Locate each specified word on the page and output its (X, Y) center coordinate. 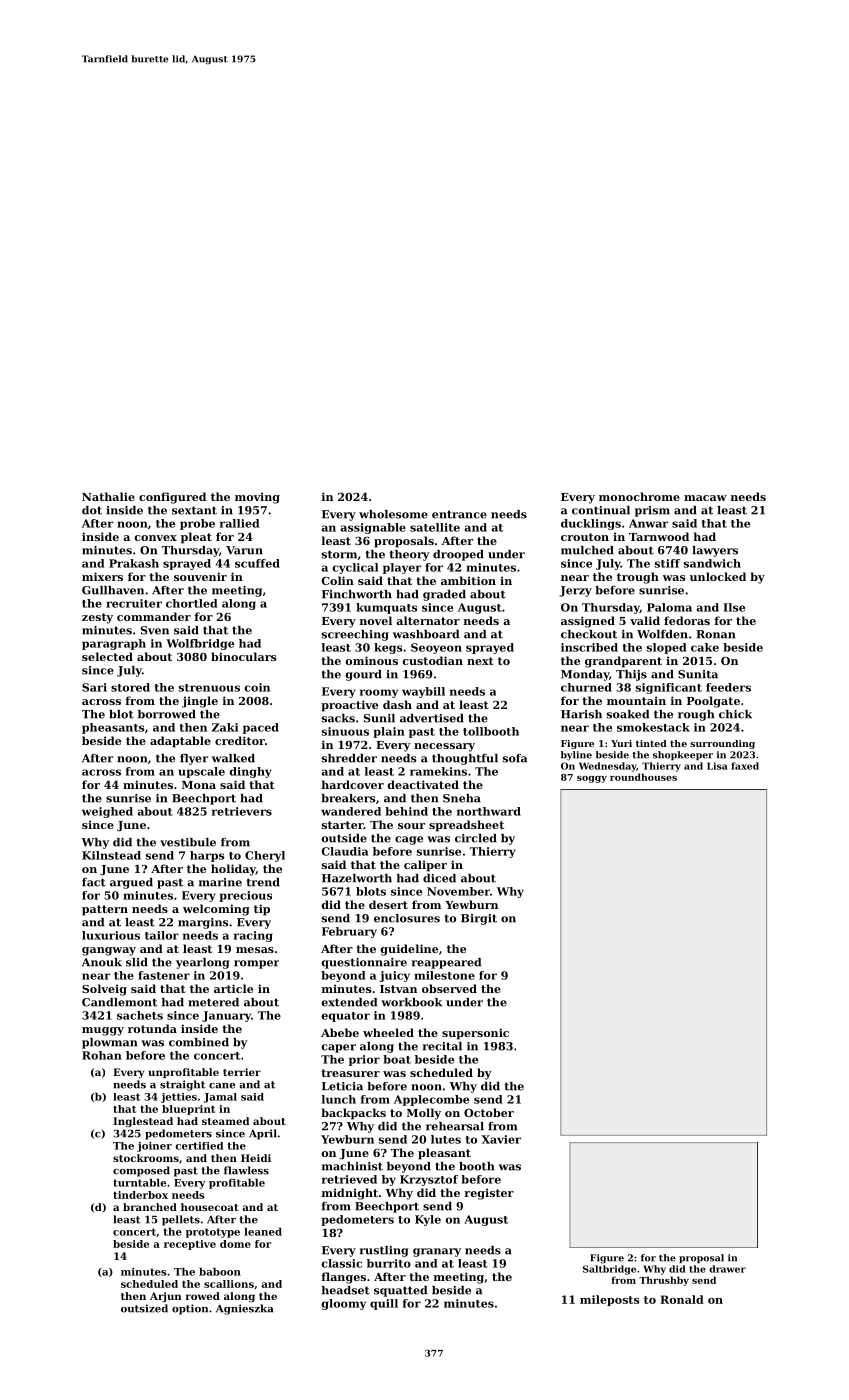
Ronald (682, 1299)
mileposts (609, 1300)
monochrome (639, 496)
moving (257, 498)
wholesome (393, 514)
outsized (144, 1308)
